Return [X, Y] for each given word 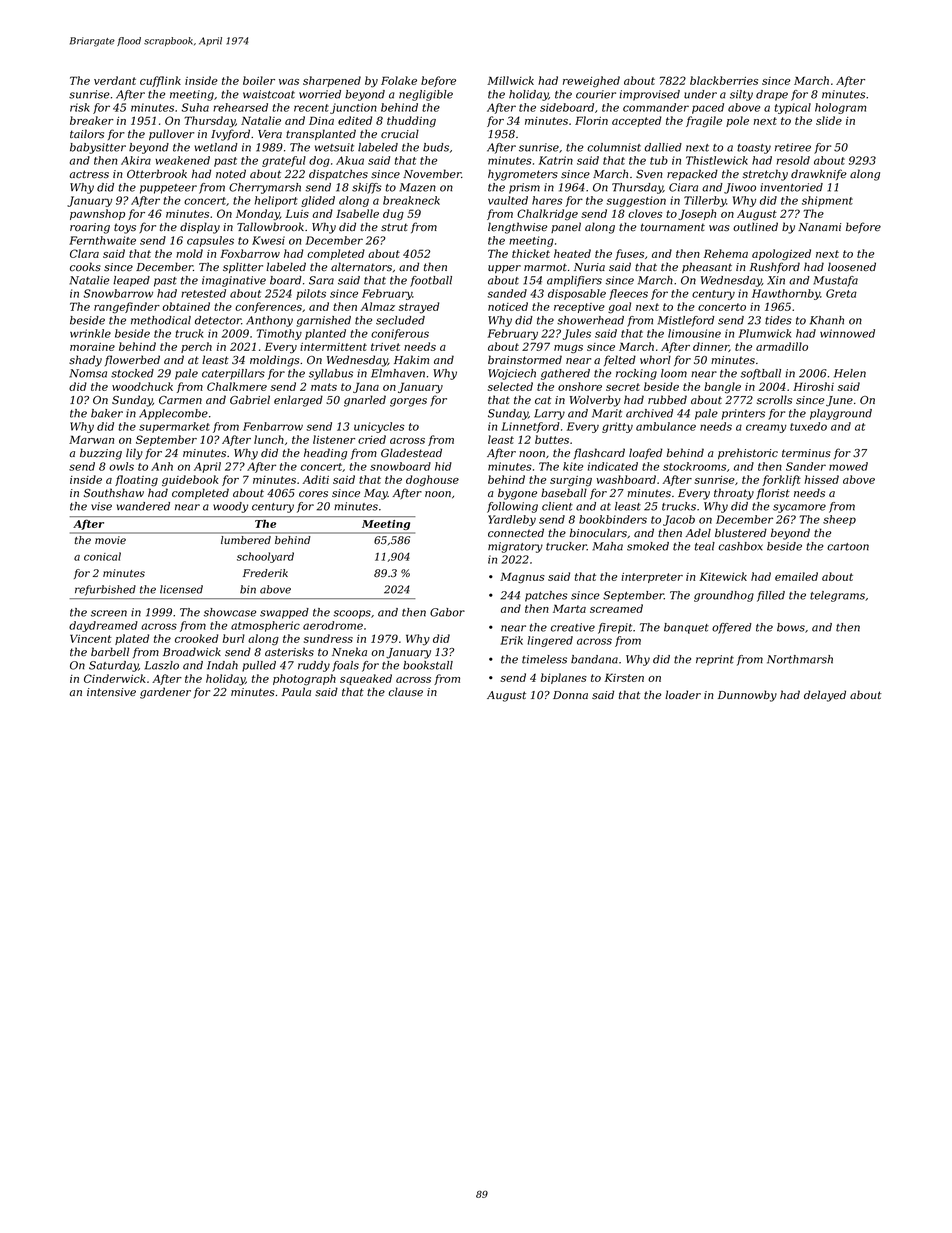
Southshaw [114, 493]
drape [772, 95]
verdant [115, 80]
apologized [781, 255]
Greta [841, 293]
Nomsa [88, 373]
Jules [577, 334]
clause [406, 692]
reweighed [591, 81]
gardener [165, 693]
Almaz [377, 306]
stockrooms [694, 466]
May [376, 494]
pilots [311, 294]
